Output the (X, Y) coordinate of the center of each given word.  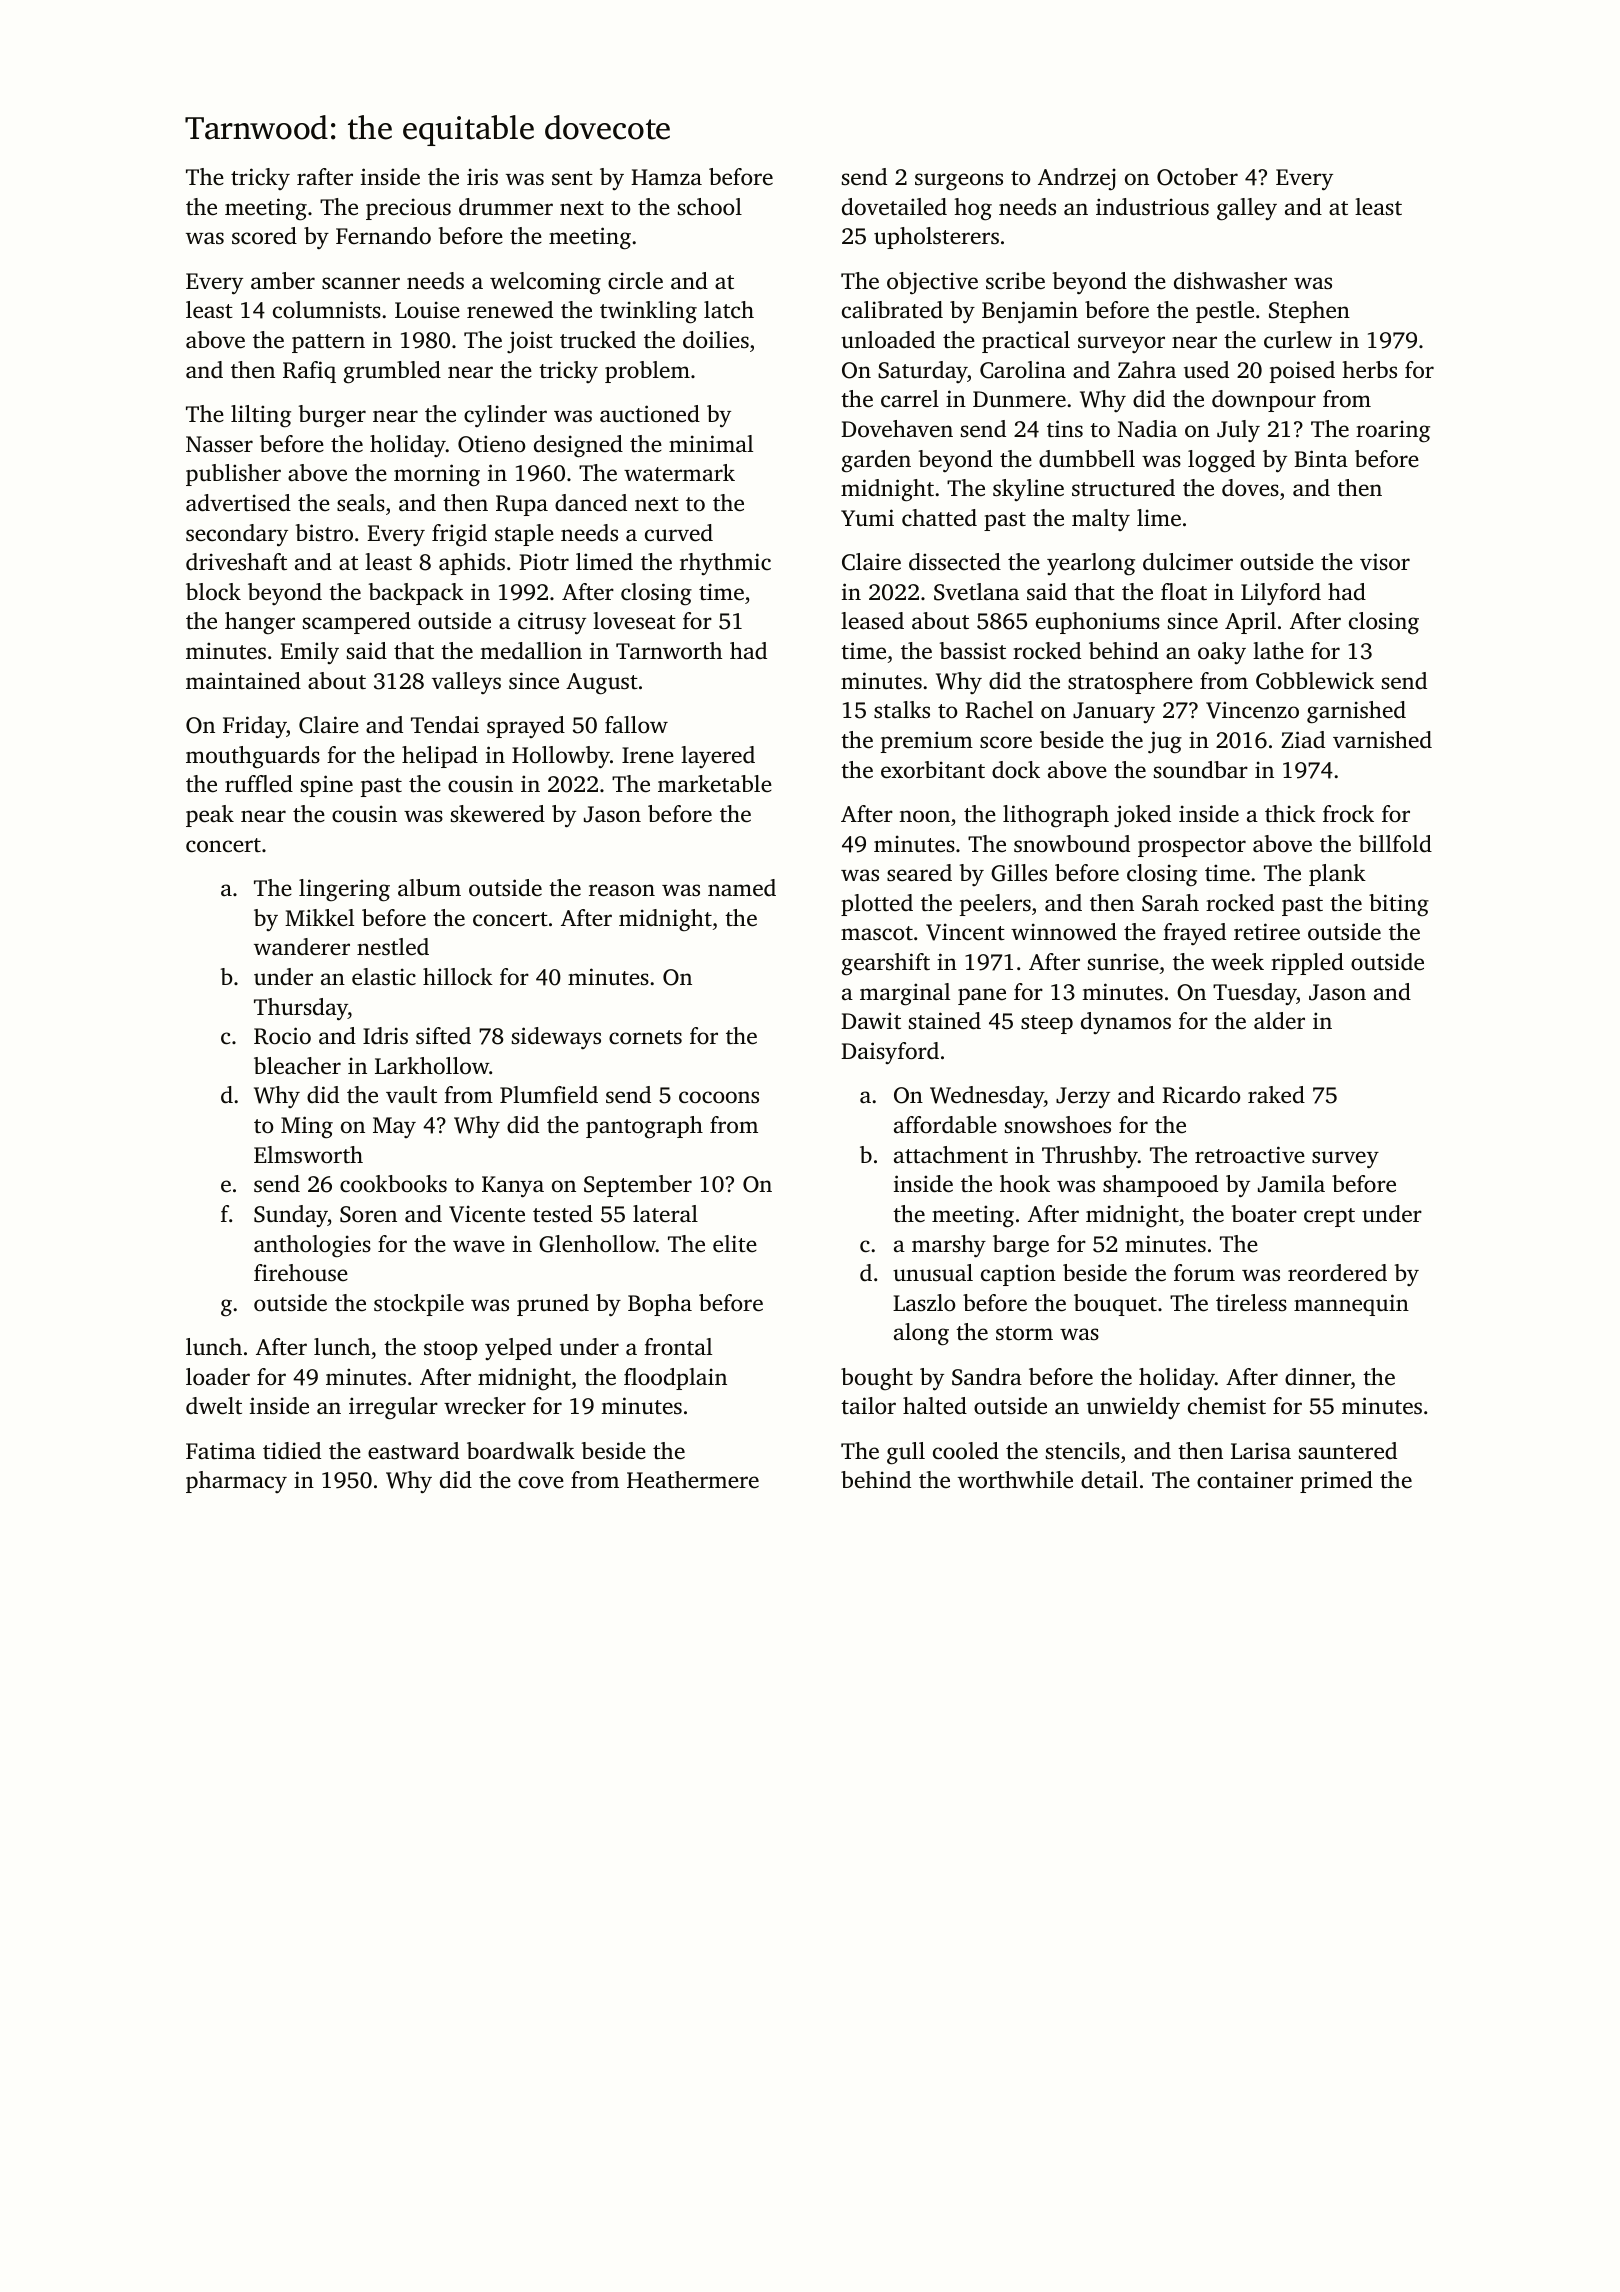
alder (1279, 1021)
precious (408, 209)
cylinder (505, 416)
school (710, 207)
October (1197, 177)
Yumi (867, 518)
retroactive (1250, 1155)
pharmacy (236, 1482)
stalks (902, 710)
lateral (665, 1214)
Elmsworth (308, 1155)
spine (327, 786)
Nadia (1147, 428)
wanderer (302, 947)
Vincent (965, 932)
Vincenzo (1252, 710)
